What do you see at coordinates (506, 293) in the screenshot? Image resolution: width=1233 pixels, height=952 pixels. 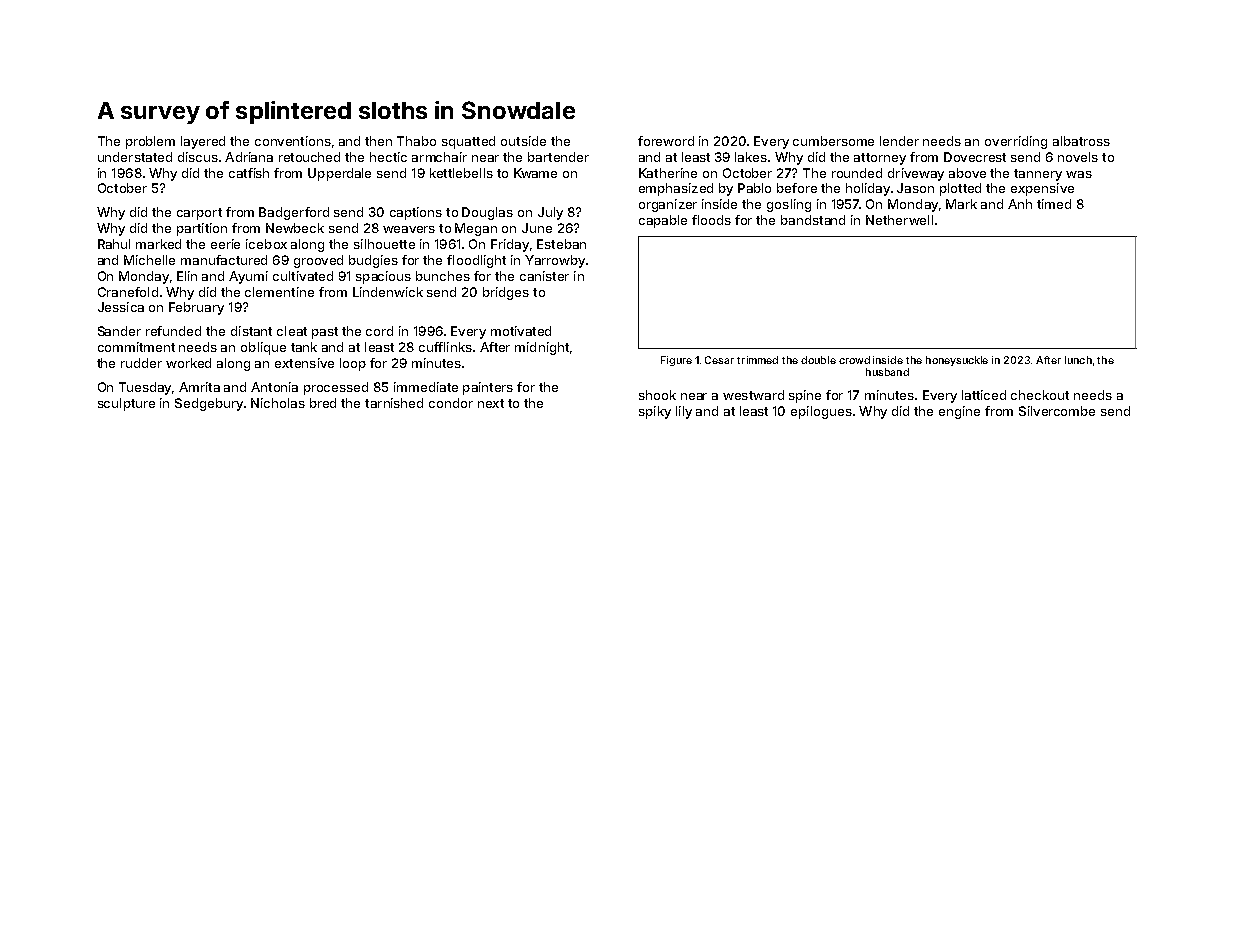 I see `bridges` at bounding box center [506, 293].
